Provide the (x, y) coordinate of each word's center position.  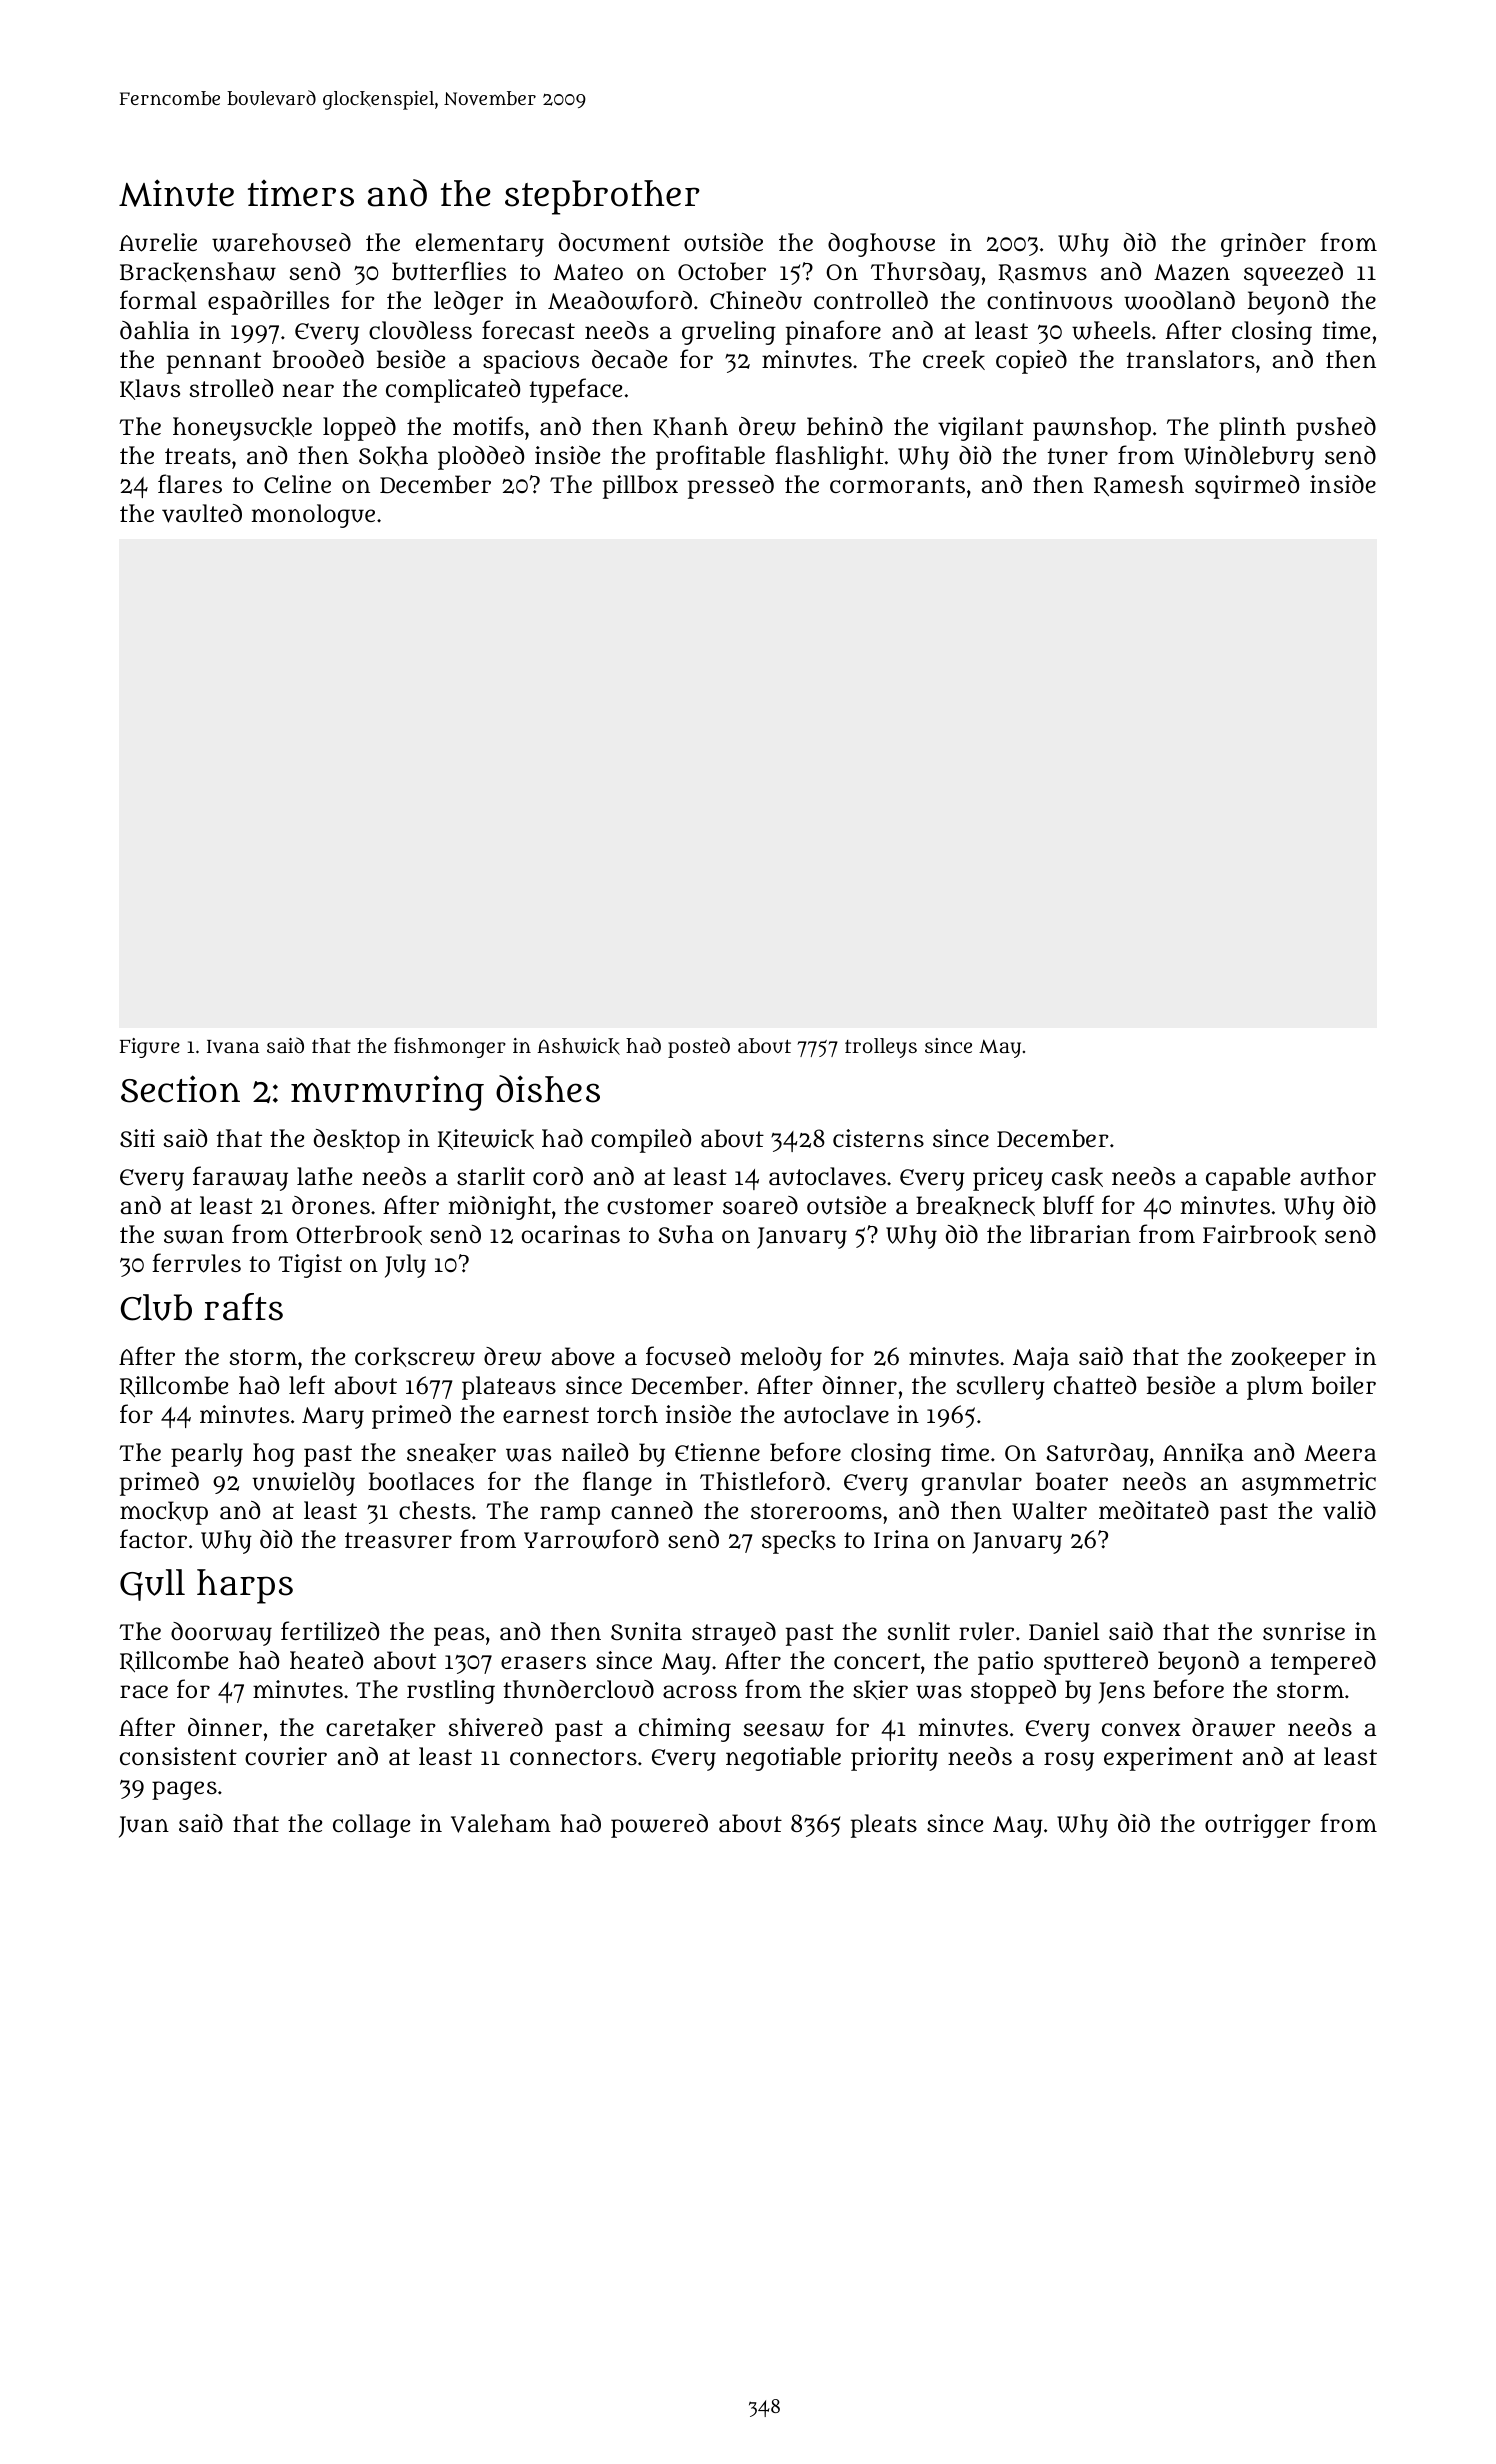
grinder (1263, 245)
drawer (1233, 1727)
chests (435, 1510)
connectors (573, 1757)
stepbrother (602, 197)
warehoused (281, 242)
